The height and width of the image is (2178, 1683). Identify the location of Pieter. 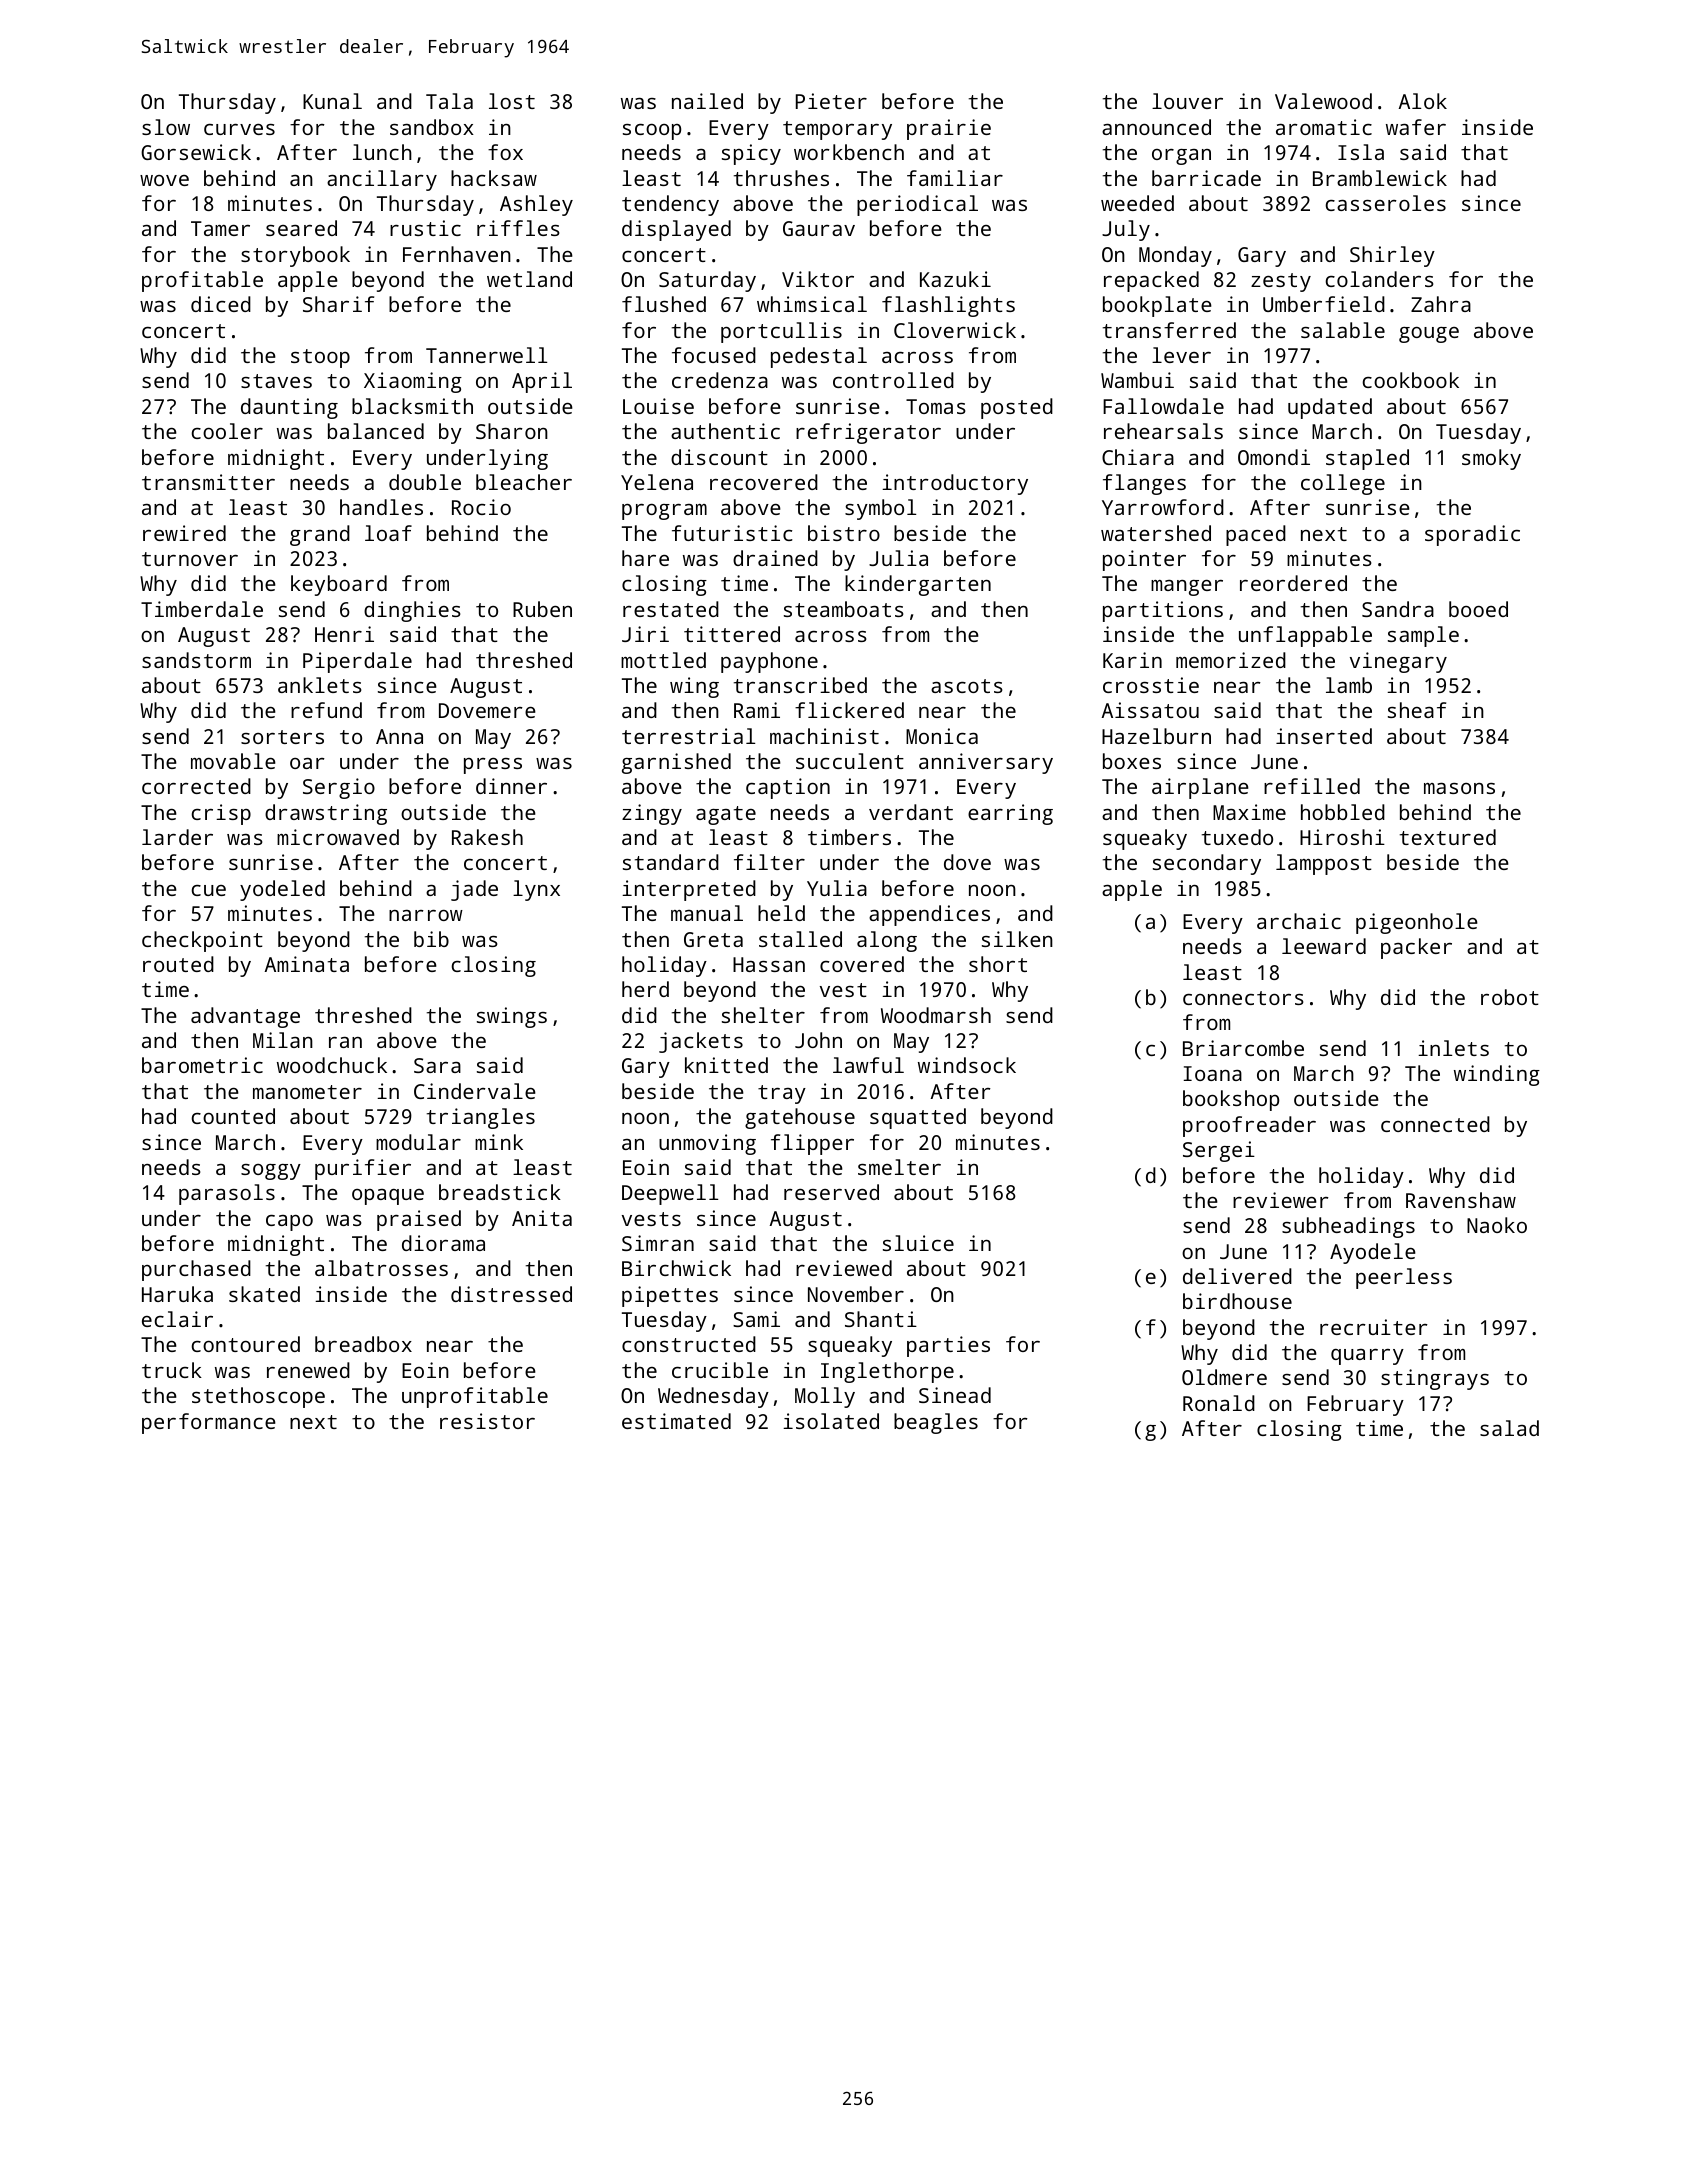
(831, 101).
